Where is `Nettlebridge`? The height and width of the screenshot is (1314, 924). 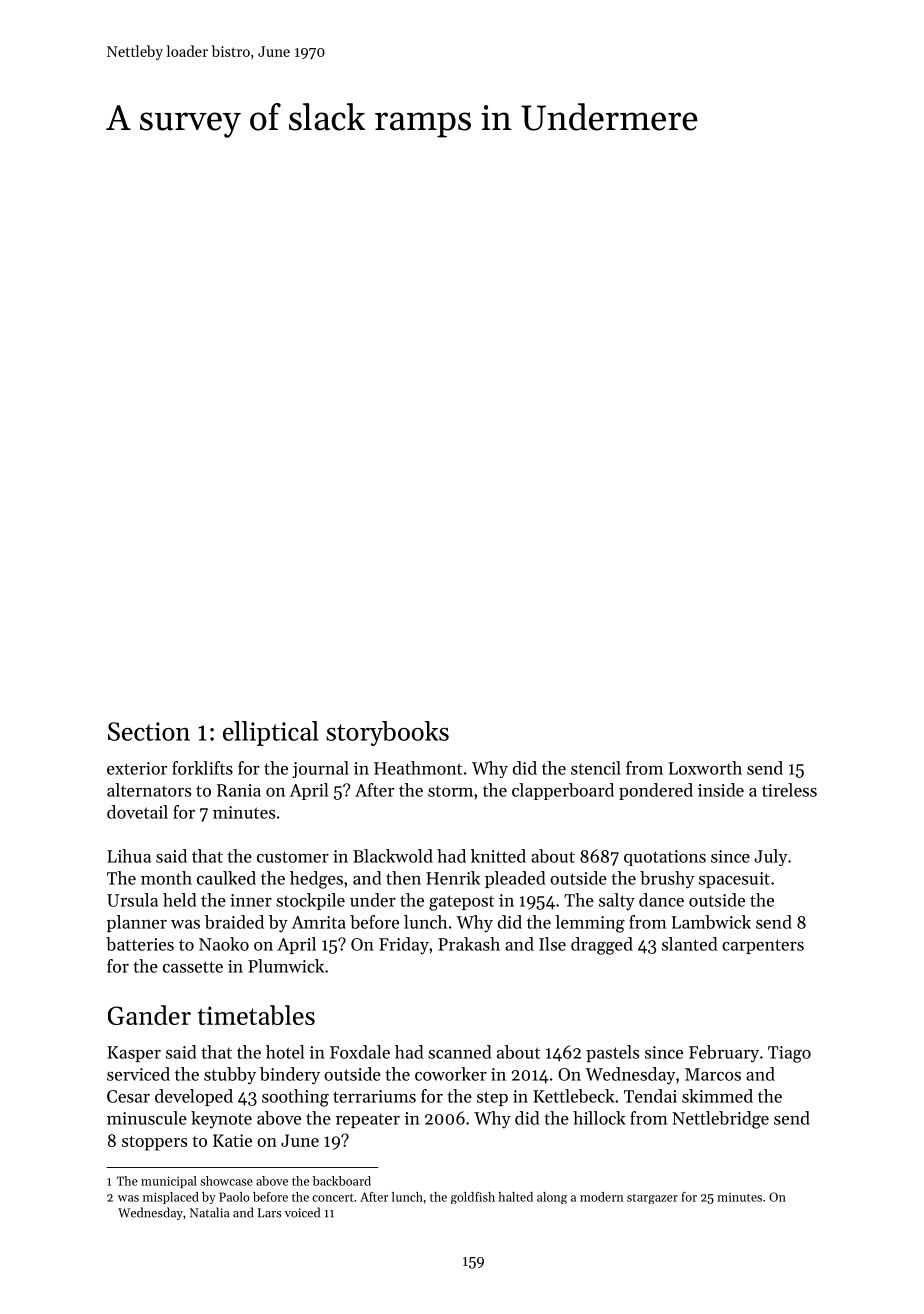 Nettlebridge is located at coordinates (720, 1120).
